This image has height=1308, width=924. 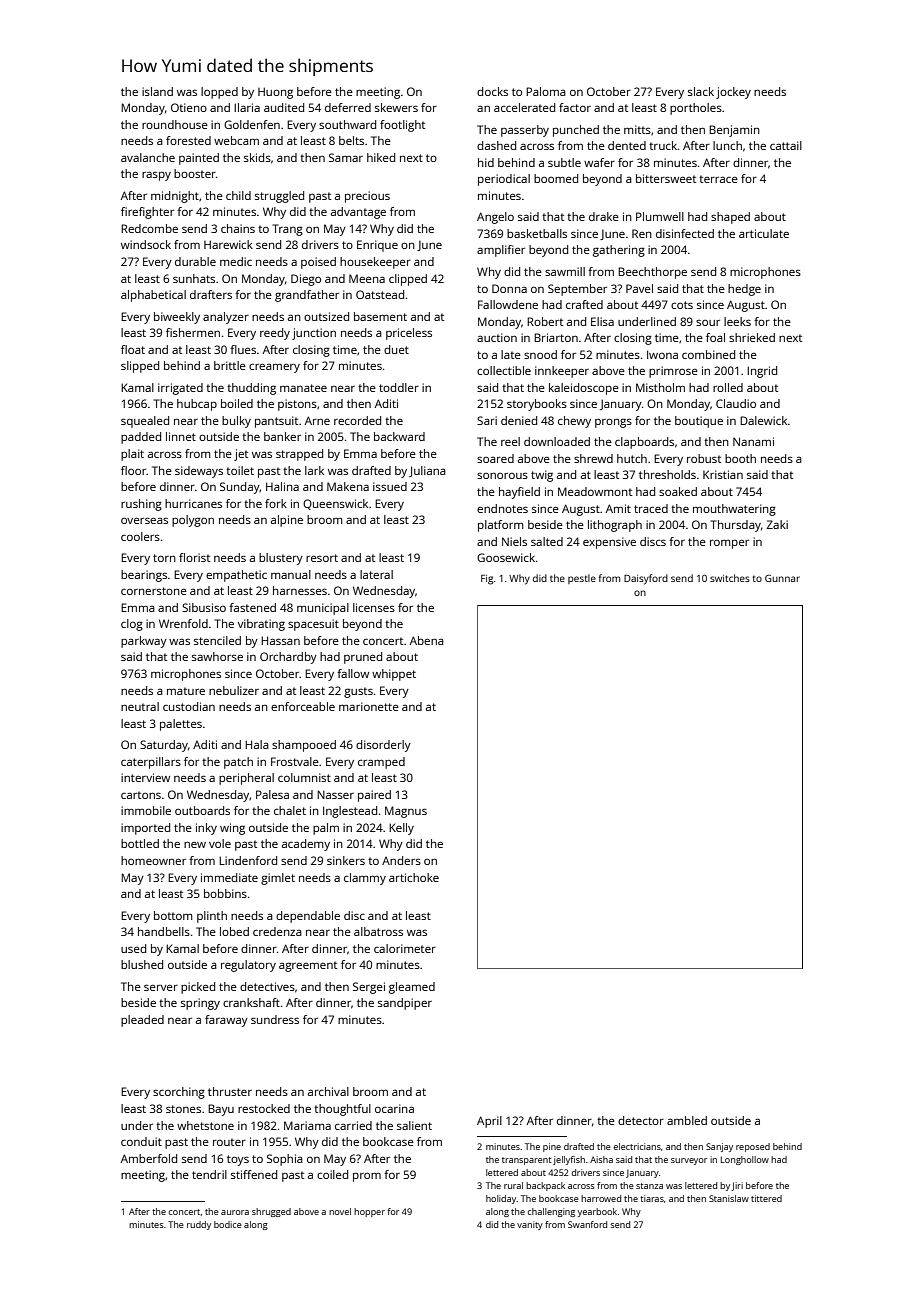 What do you see at coordinates (414, 877) in the image?
I see `artichoke` at bounding box center [414, 877].
